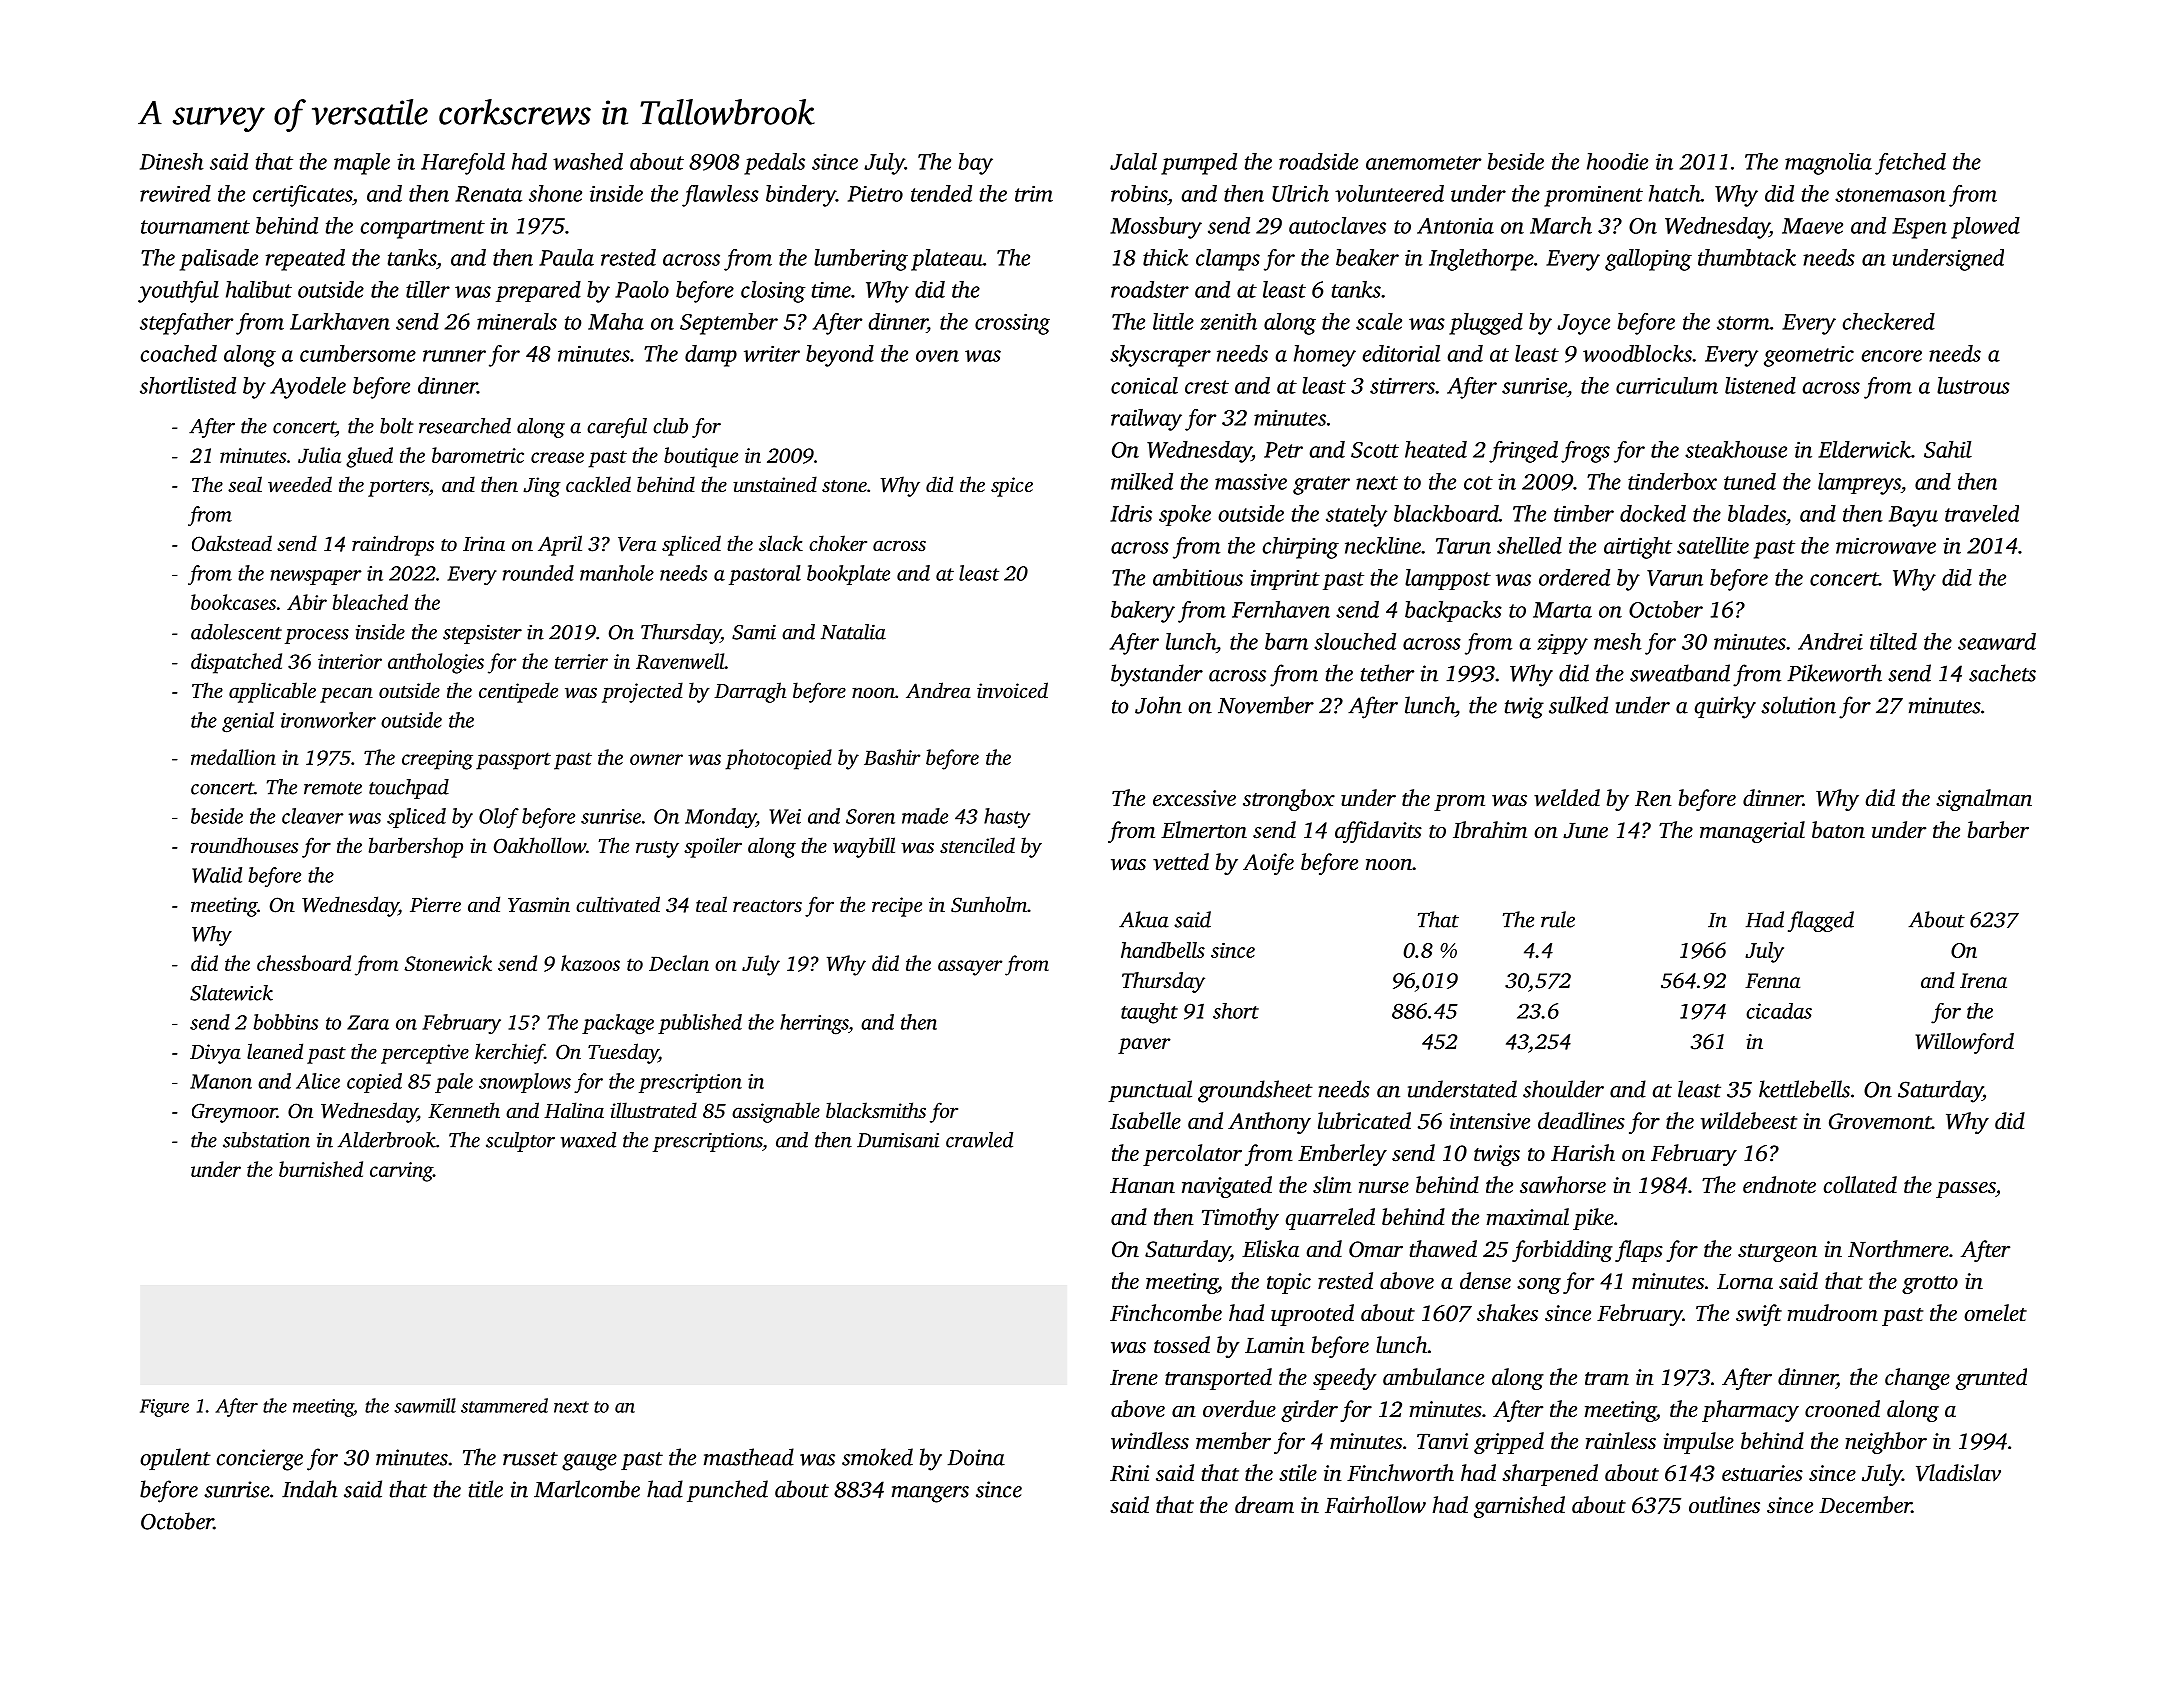 This document has height=1683, width=2178. What do you see at coordinates (1648, 260) in the document?
I see `galloping` at bounding box center [1648, 260].
